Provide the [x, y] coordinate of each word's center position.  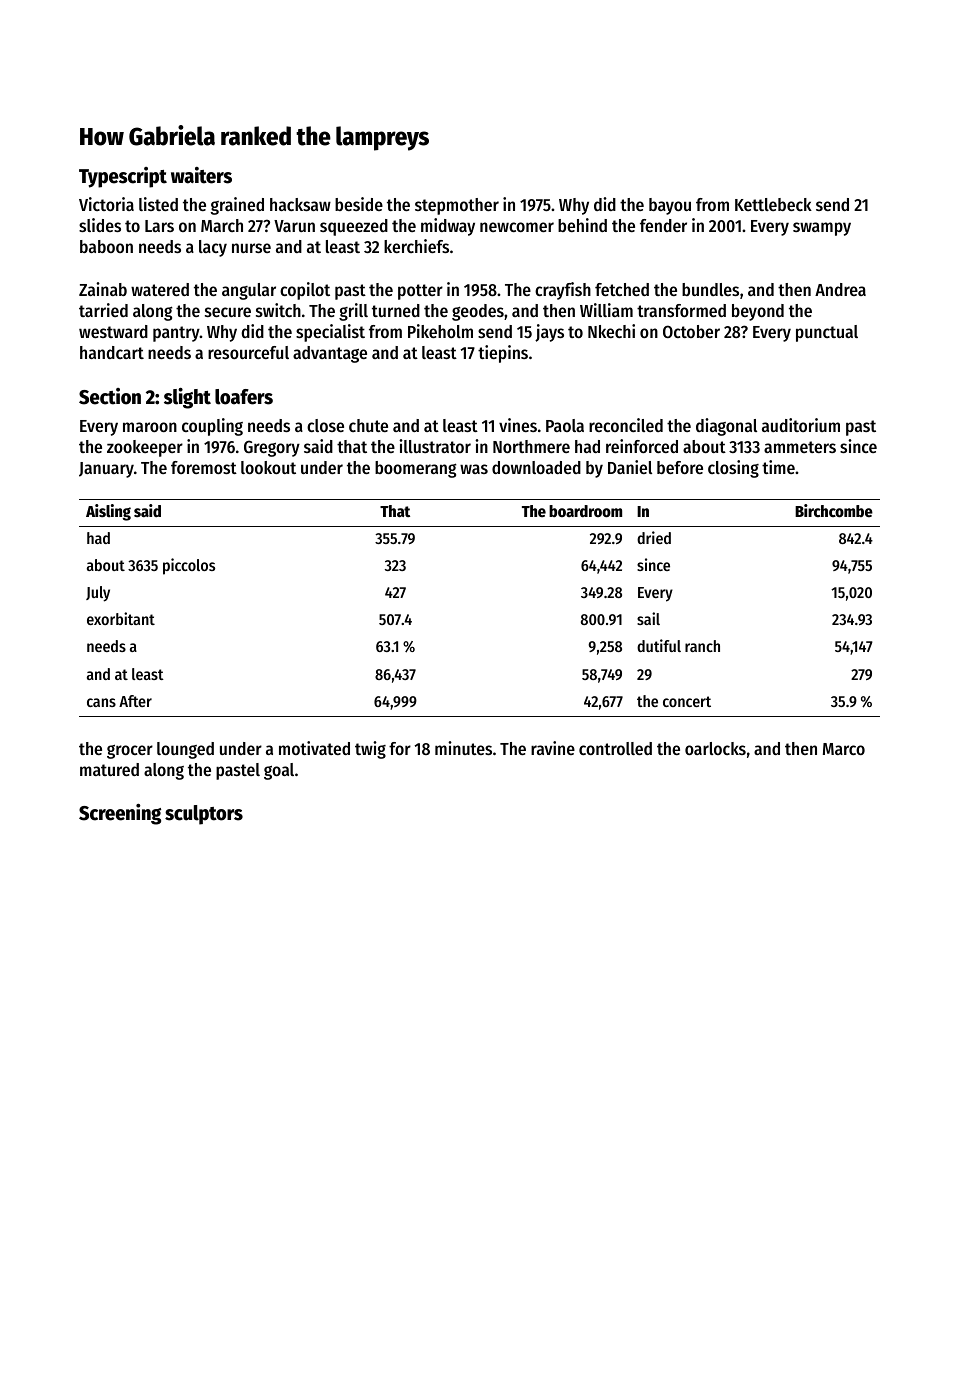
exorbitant [121, 618]
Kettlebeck [773, 204]
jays [549, 333]
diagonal [726, 427]
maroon [150, 427]
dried [654, 537]
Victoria [106, 204]
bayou [670, 206]
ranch [702, 646]
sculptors [204, 815]
